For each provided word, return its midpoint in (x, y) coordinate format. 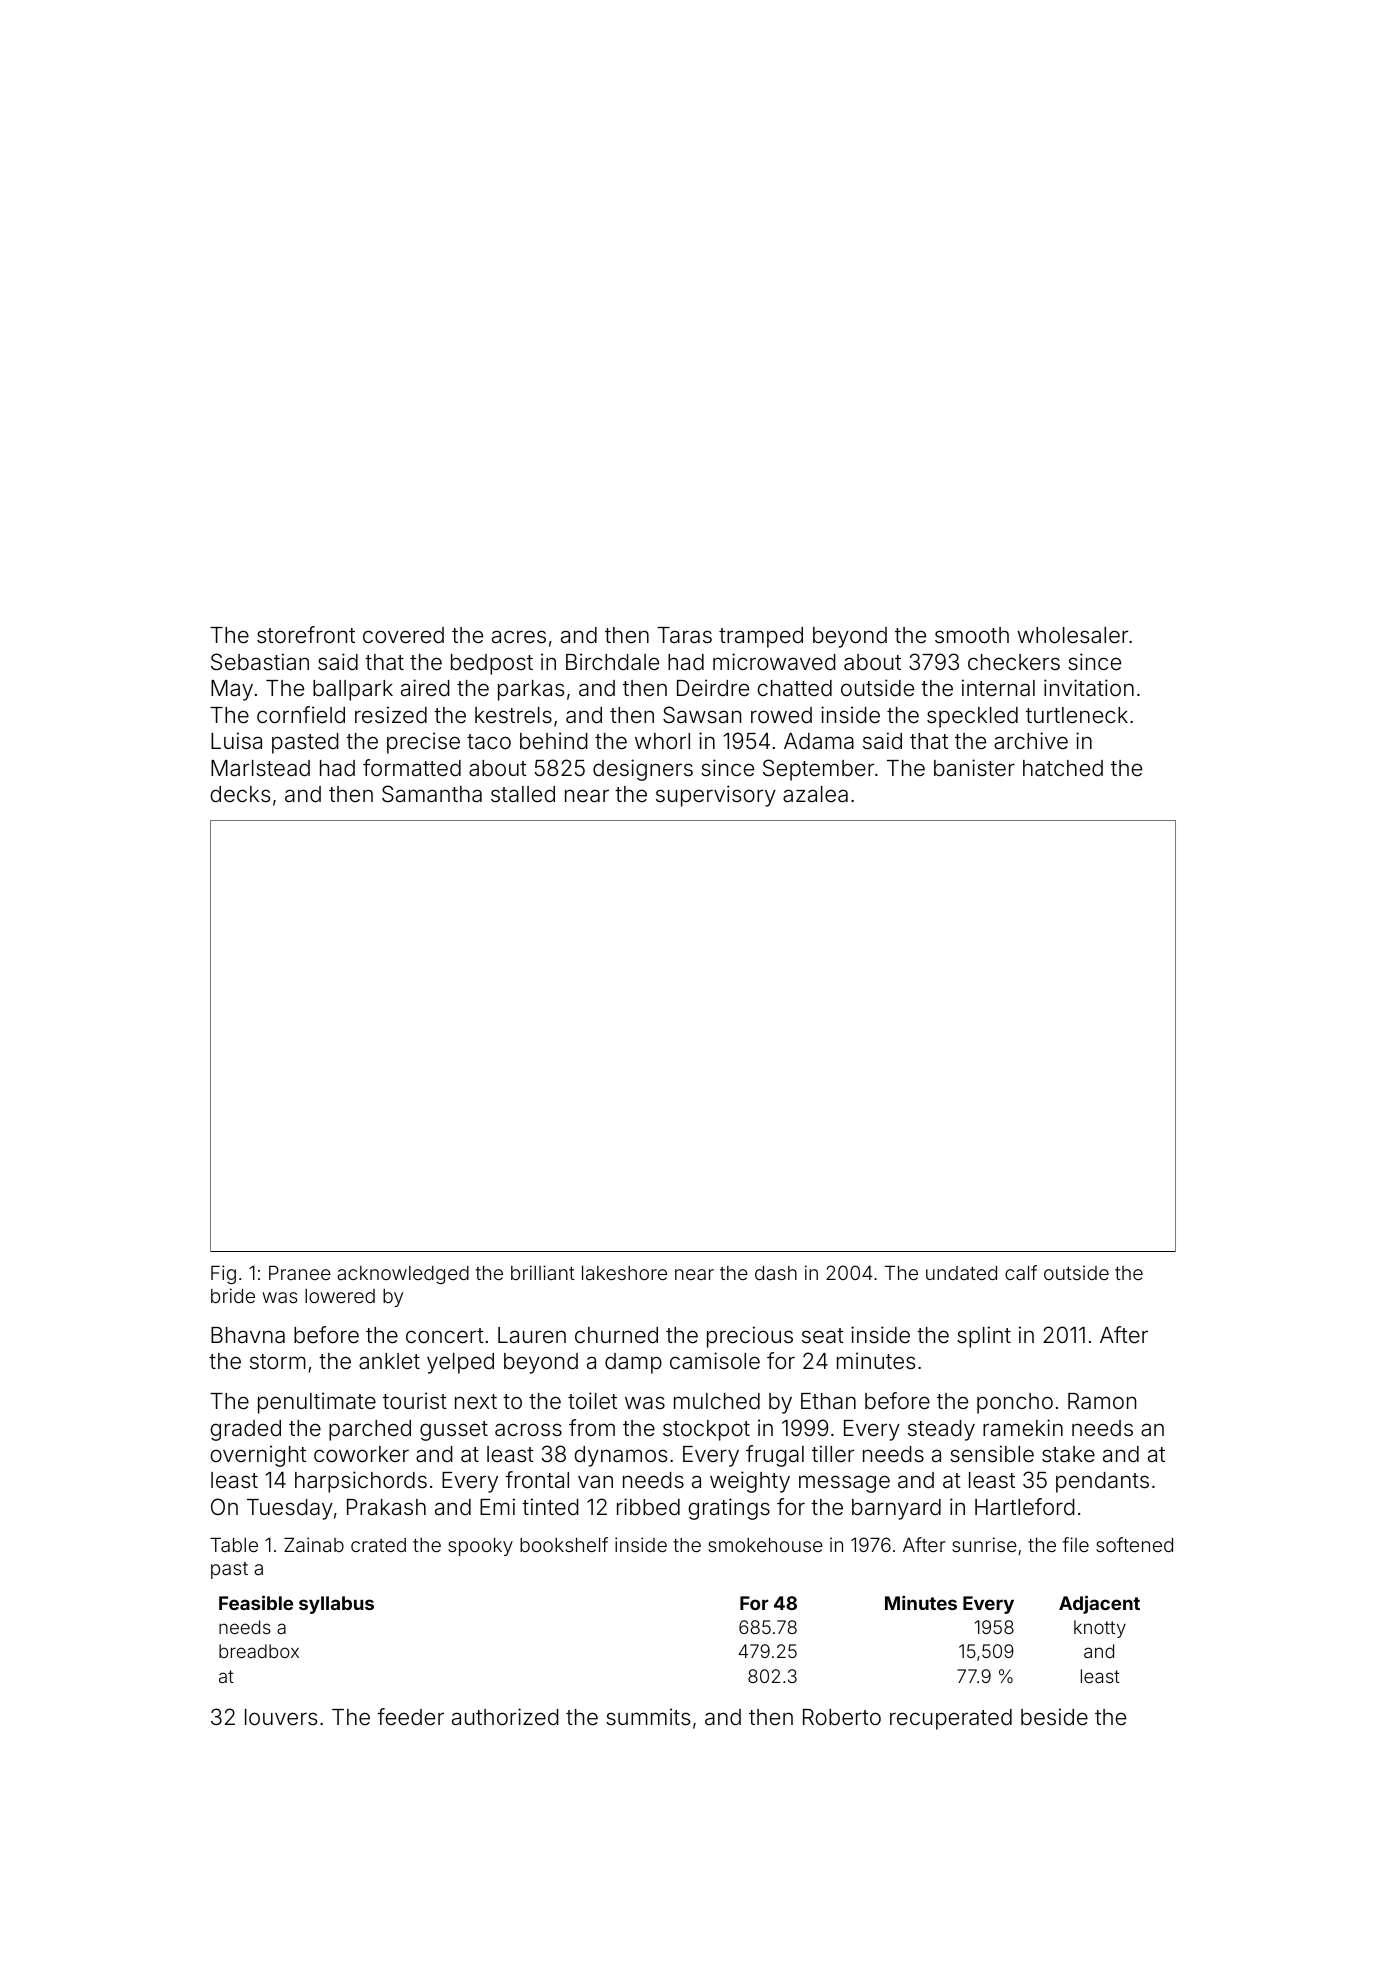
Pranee (300, 1273)
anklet (389, 1361)
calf (1021, 1272)
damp (633, 1363)
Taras (684, 635)
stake (1068, 1454)
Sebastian (260, 662)
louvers (281, 1717)
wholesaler (1073, 635)
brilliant (543, 1272)
